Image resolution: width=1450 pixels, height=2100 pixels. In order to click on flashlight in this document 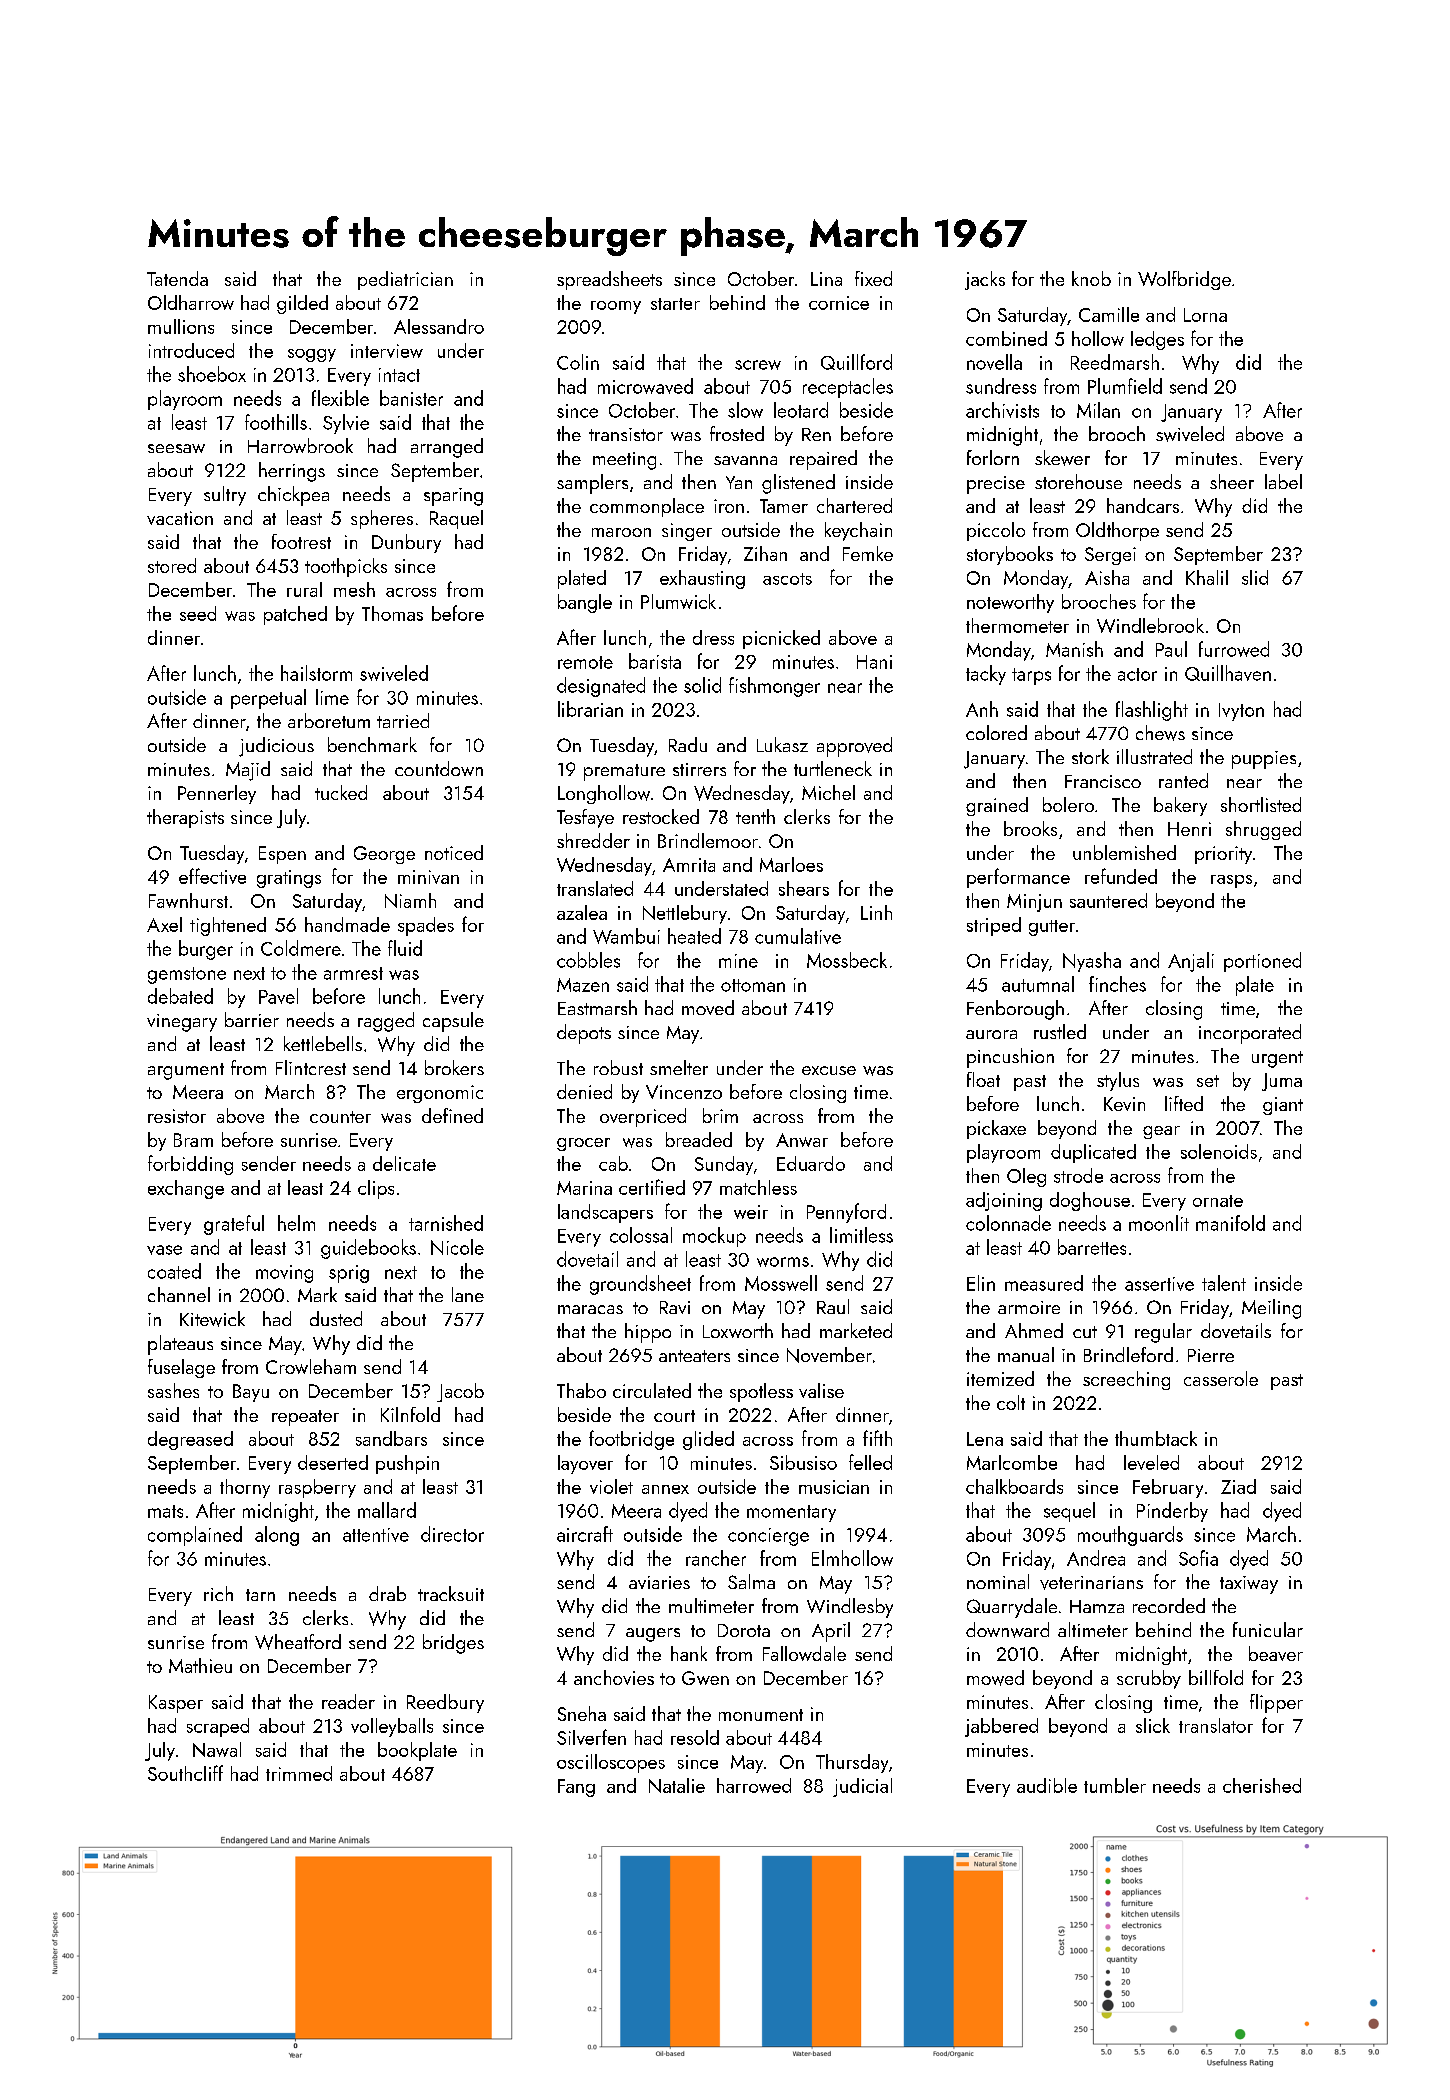, I will do `click(1152, 711)`.
